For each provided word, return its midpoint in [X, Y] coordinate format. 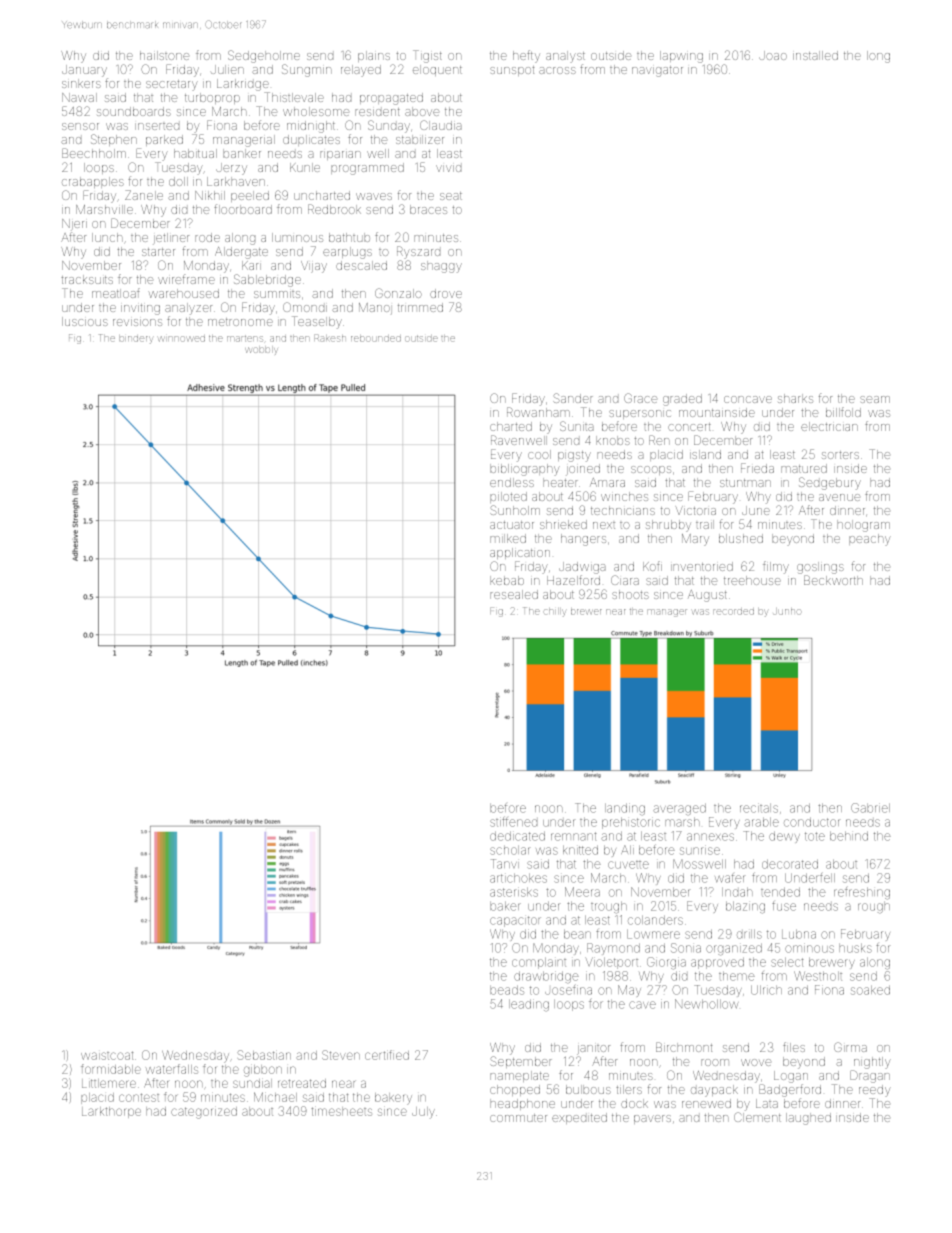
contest [139, 1097]
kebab [507, 580]
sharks [795, 398]
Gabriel [870, 808]
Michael [275, 1097]
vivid [448, 168]
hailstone [164, 55]
